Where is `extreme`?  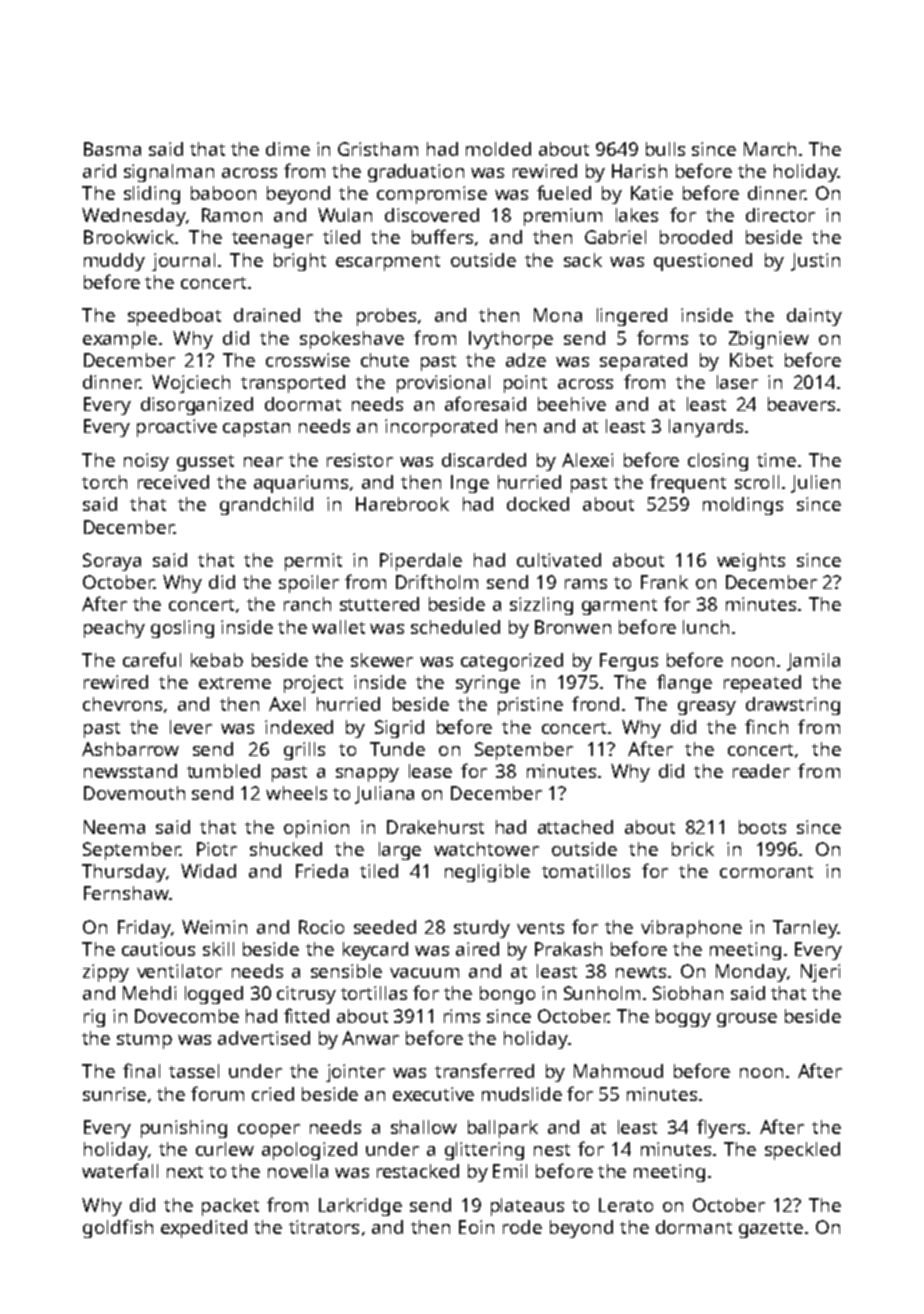 extreme is located at coordinates (235, 683).
